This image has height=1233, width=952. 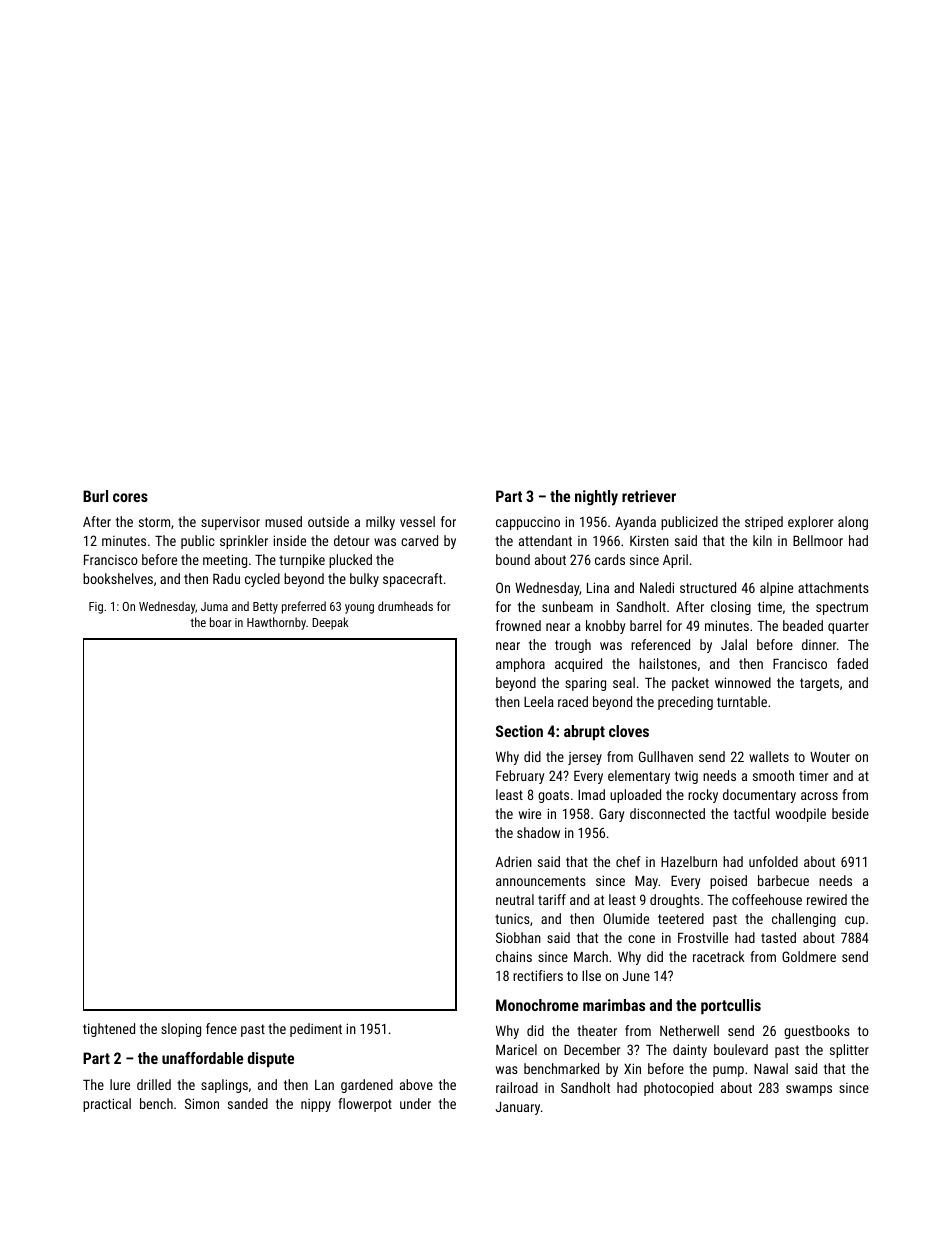 What do you see at coordinates (596, 498) in the image?
I see `nightly` at bounding box center [596, 498].
